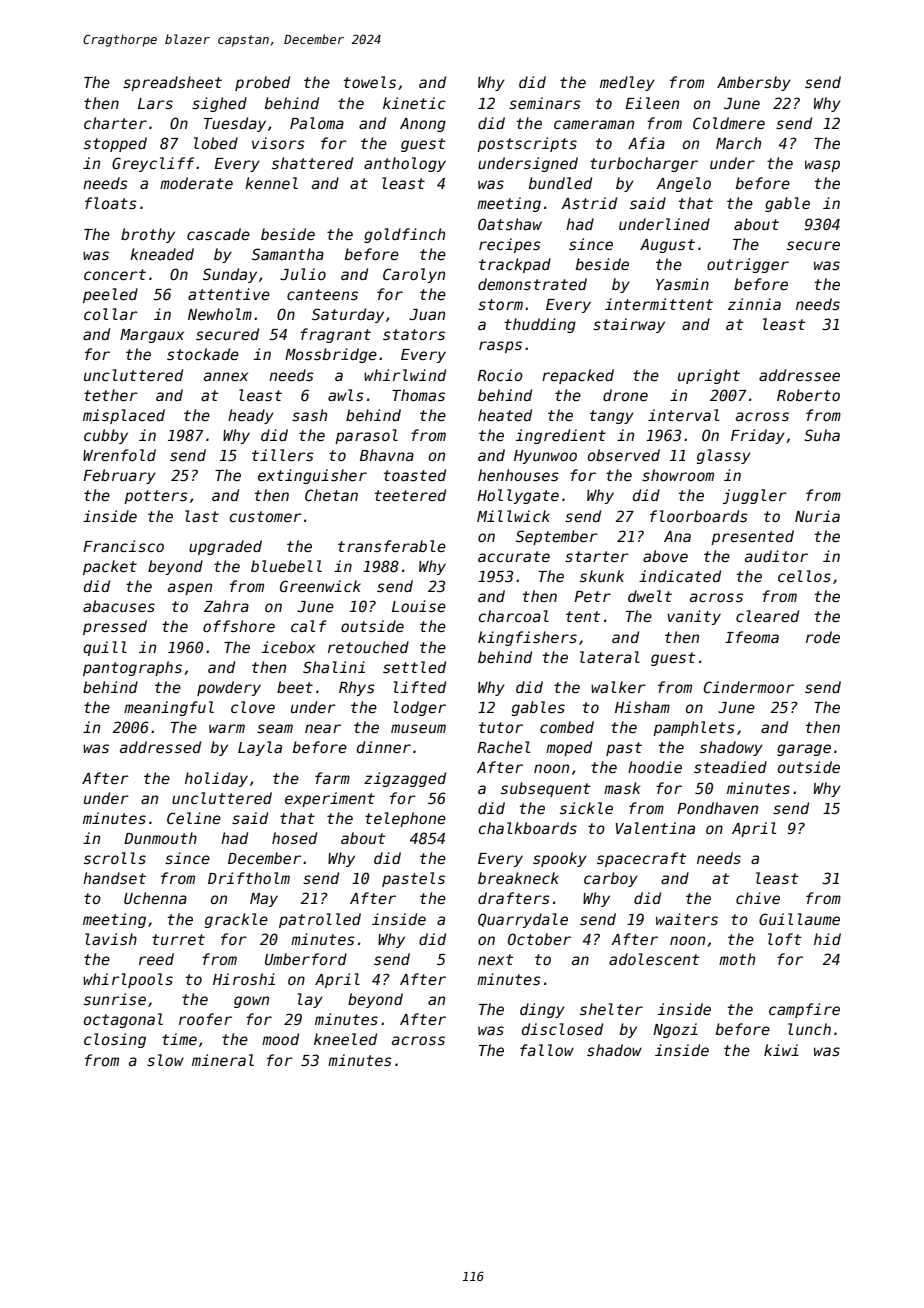  Describe the element at coordinates (804, 750) in the screenshot. I see `garage` at that location.
